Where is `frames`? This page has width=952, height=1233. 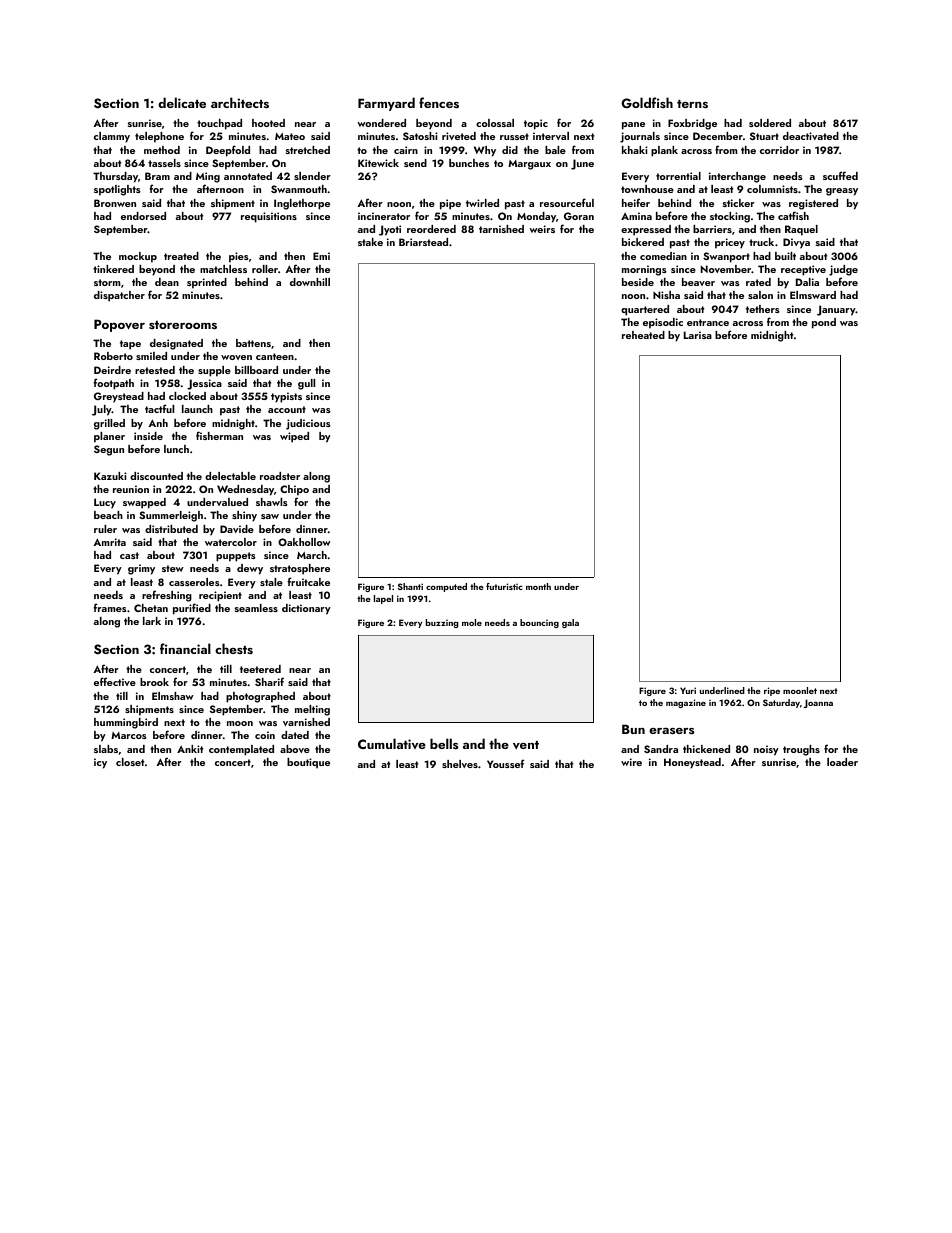 frames is located at coordinates (109, 607).
